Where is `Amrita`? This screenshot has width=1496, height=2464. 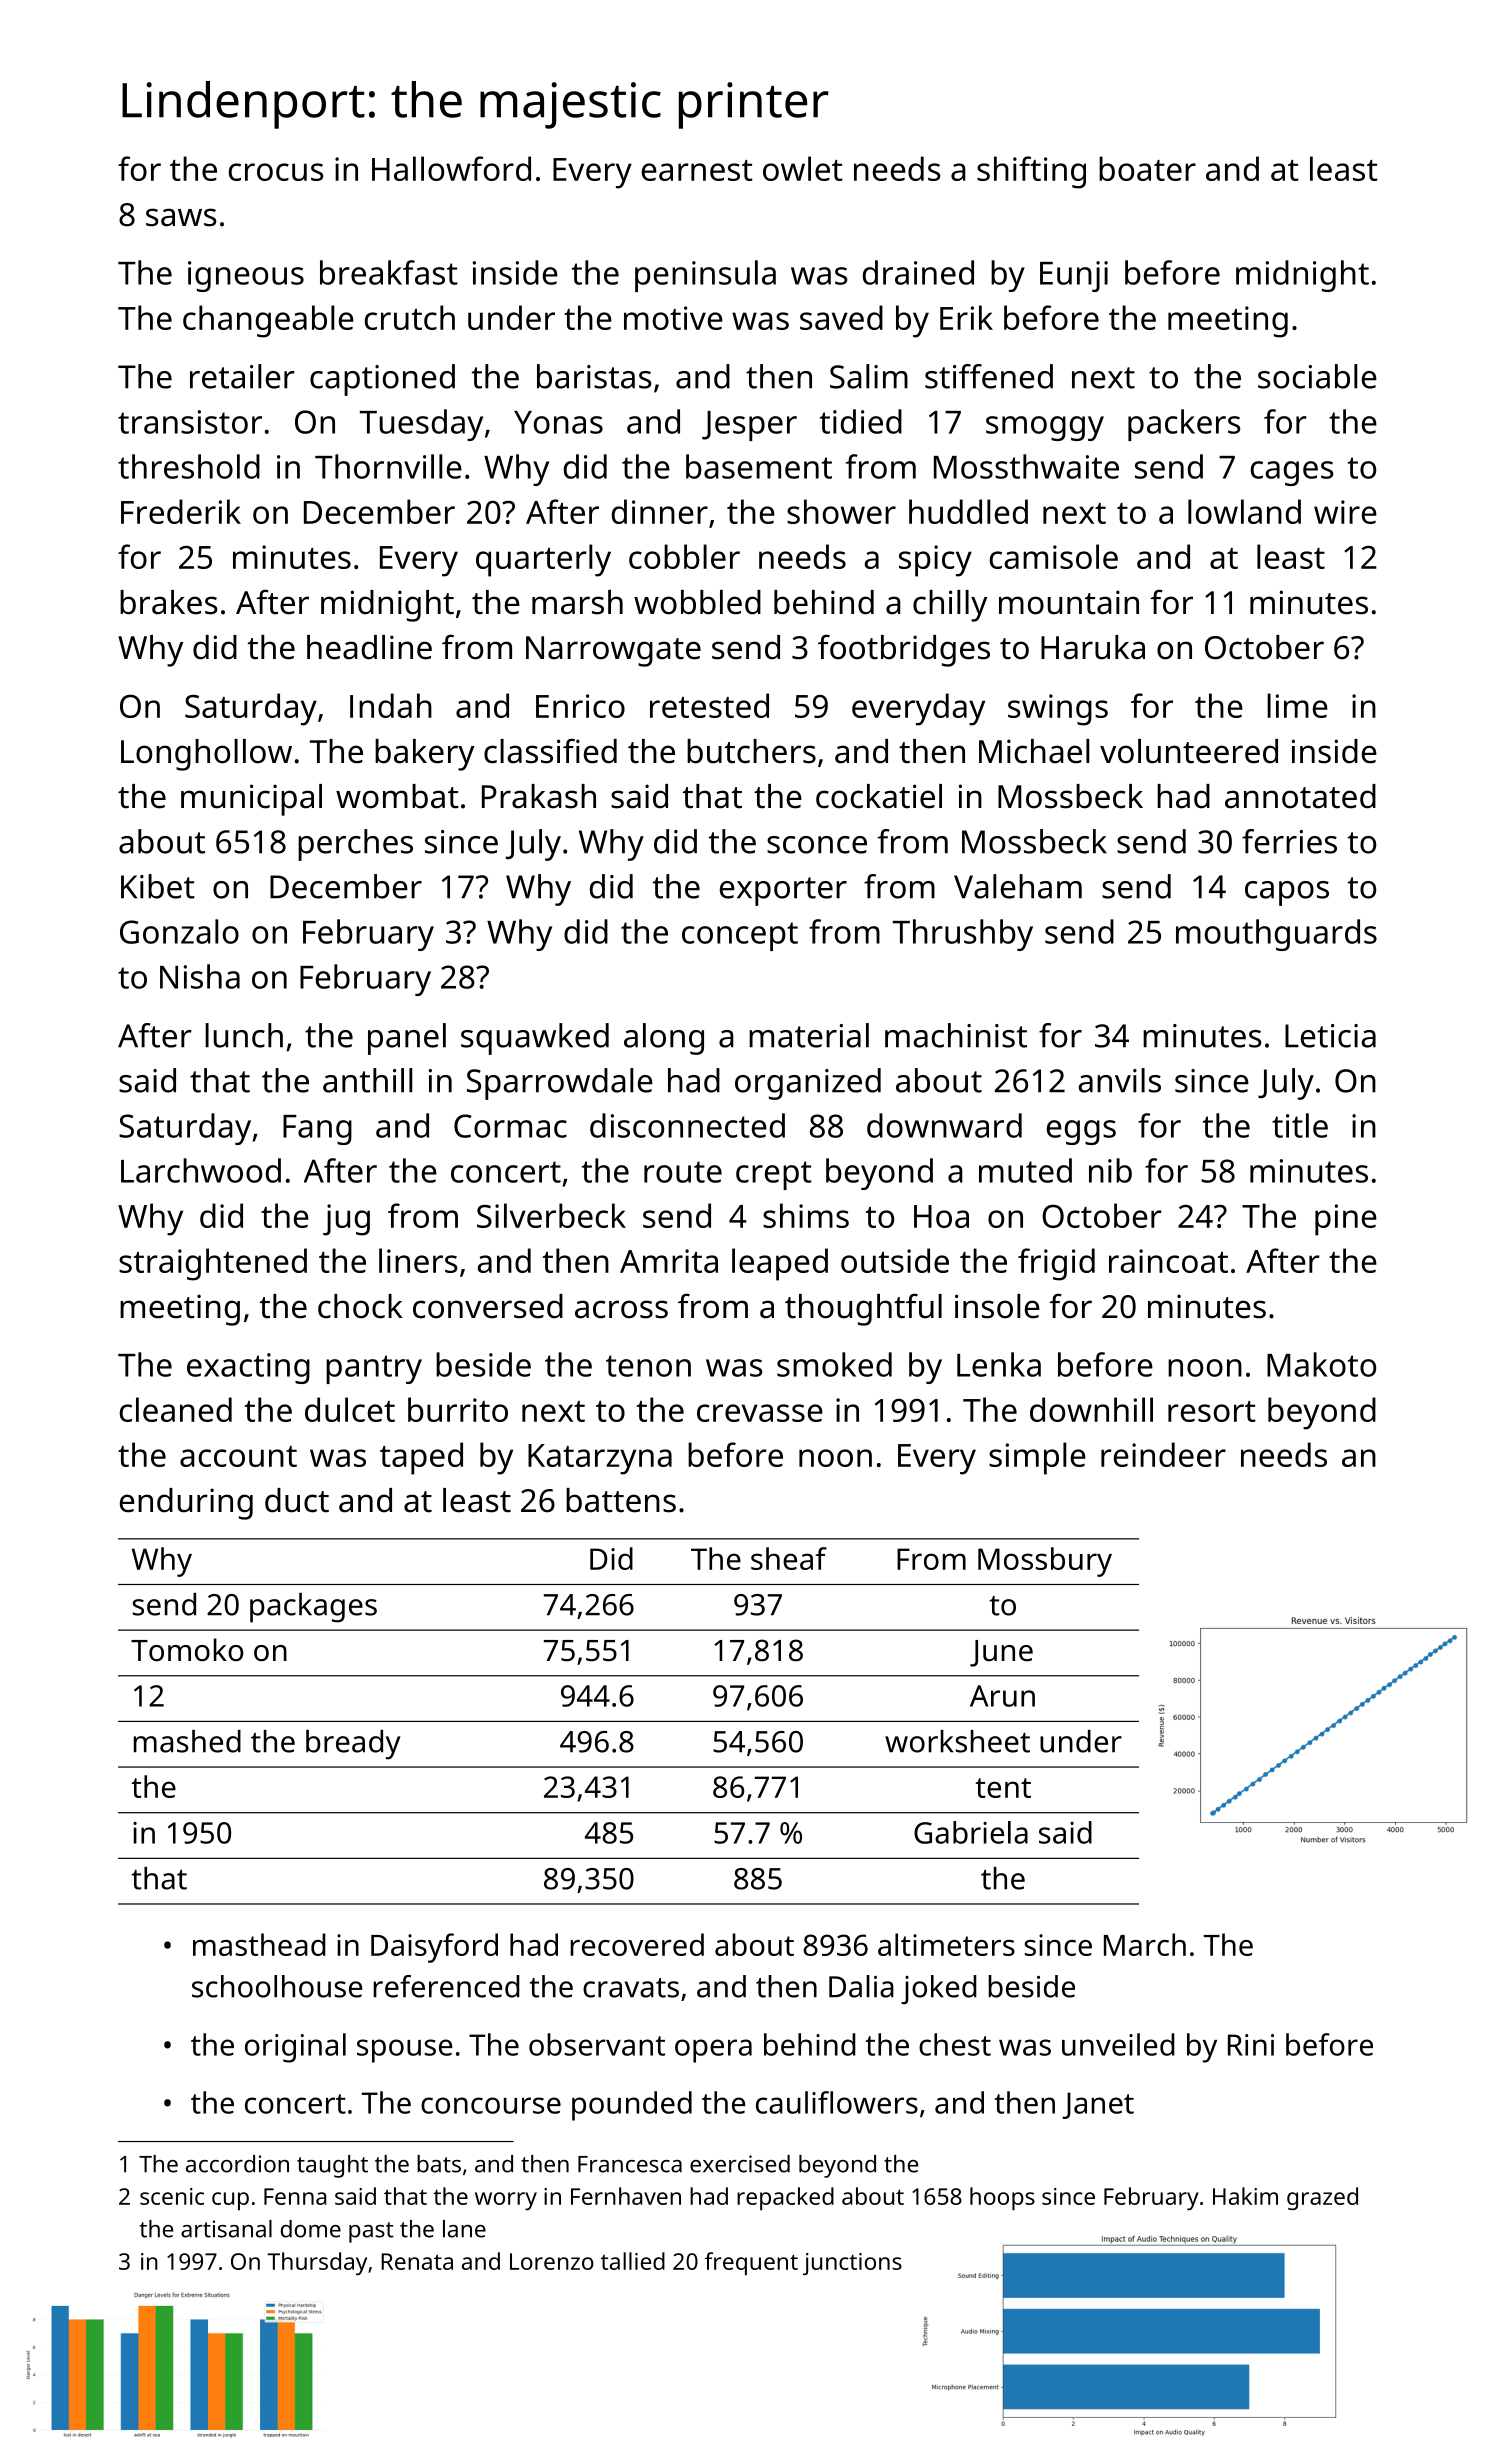 Amrita is located at coordinates (669, 1261).
